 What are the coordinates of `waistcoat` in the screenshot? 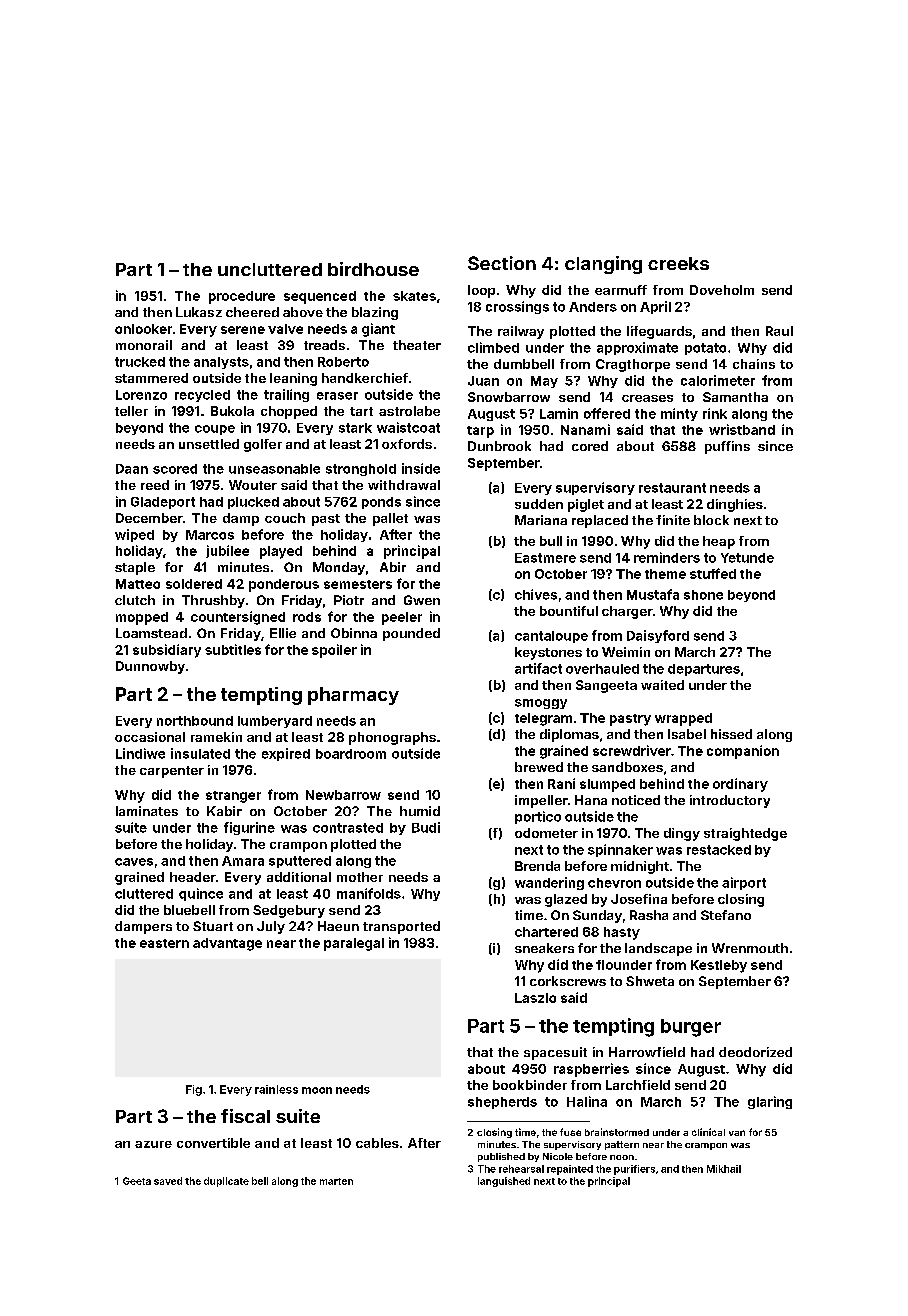 It's located at (408, 427).
